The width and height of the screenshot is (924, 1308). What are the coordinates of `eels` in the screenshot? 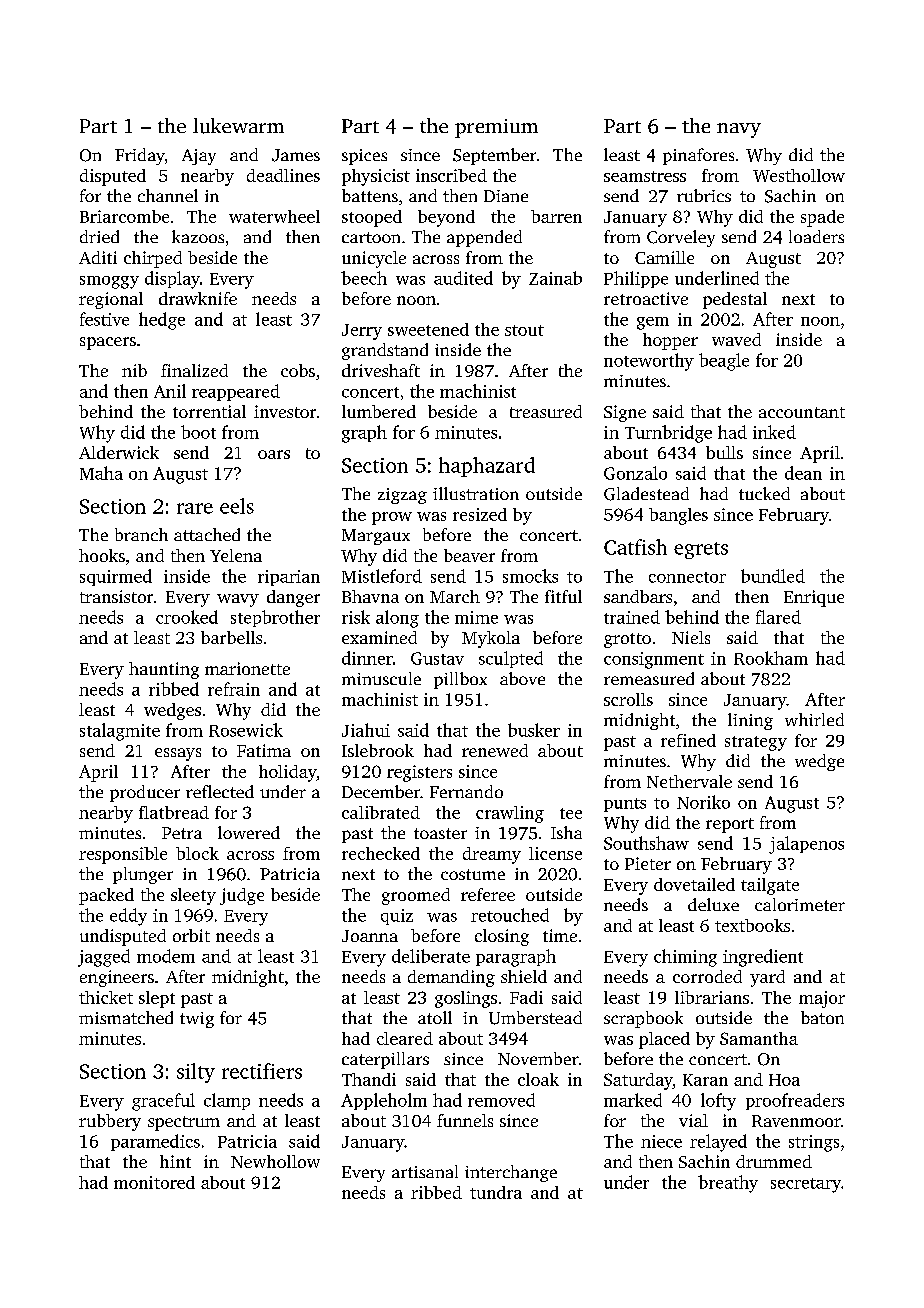 It's located at (237, 506).
